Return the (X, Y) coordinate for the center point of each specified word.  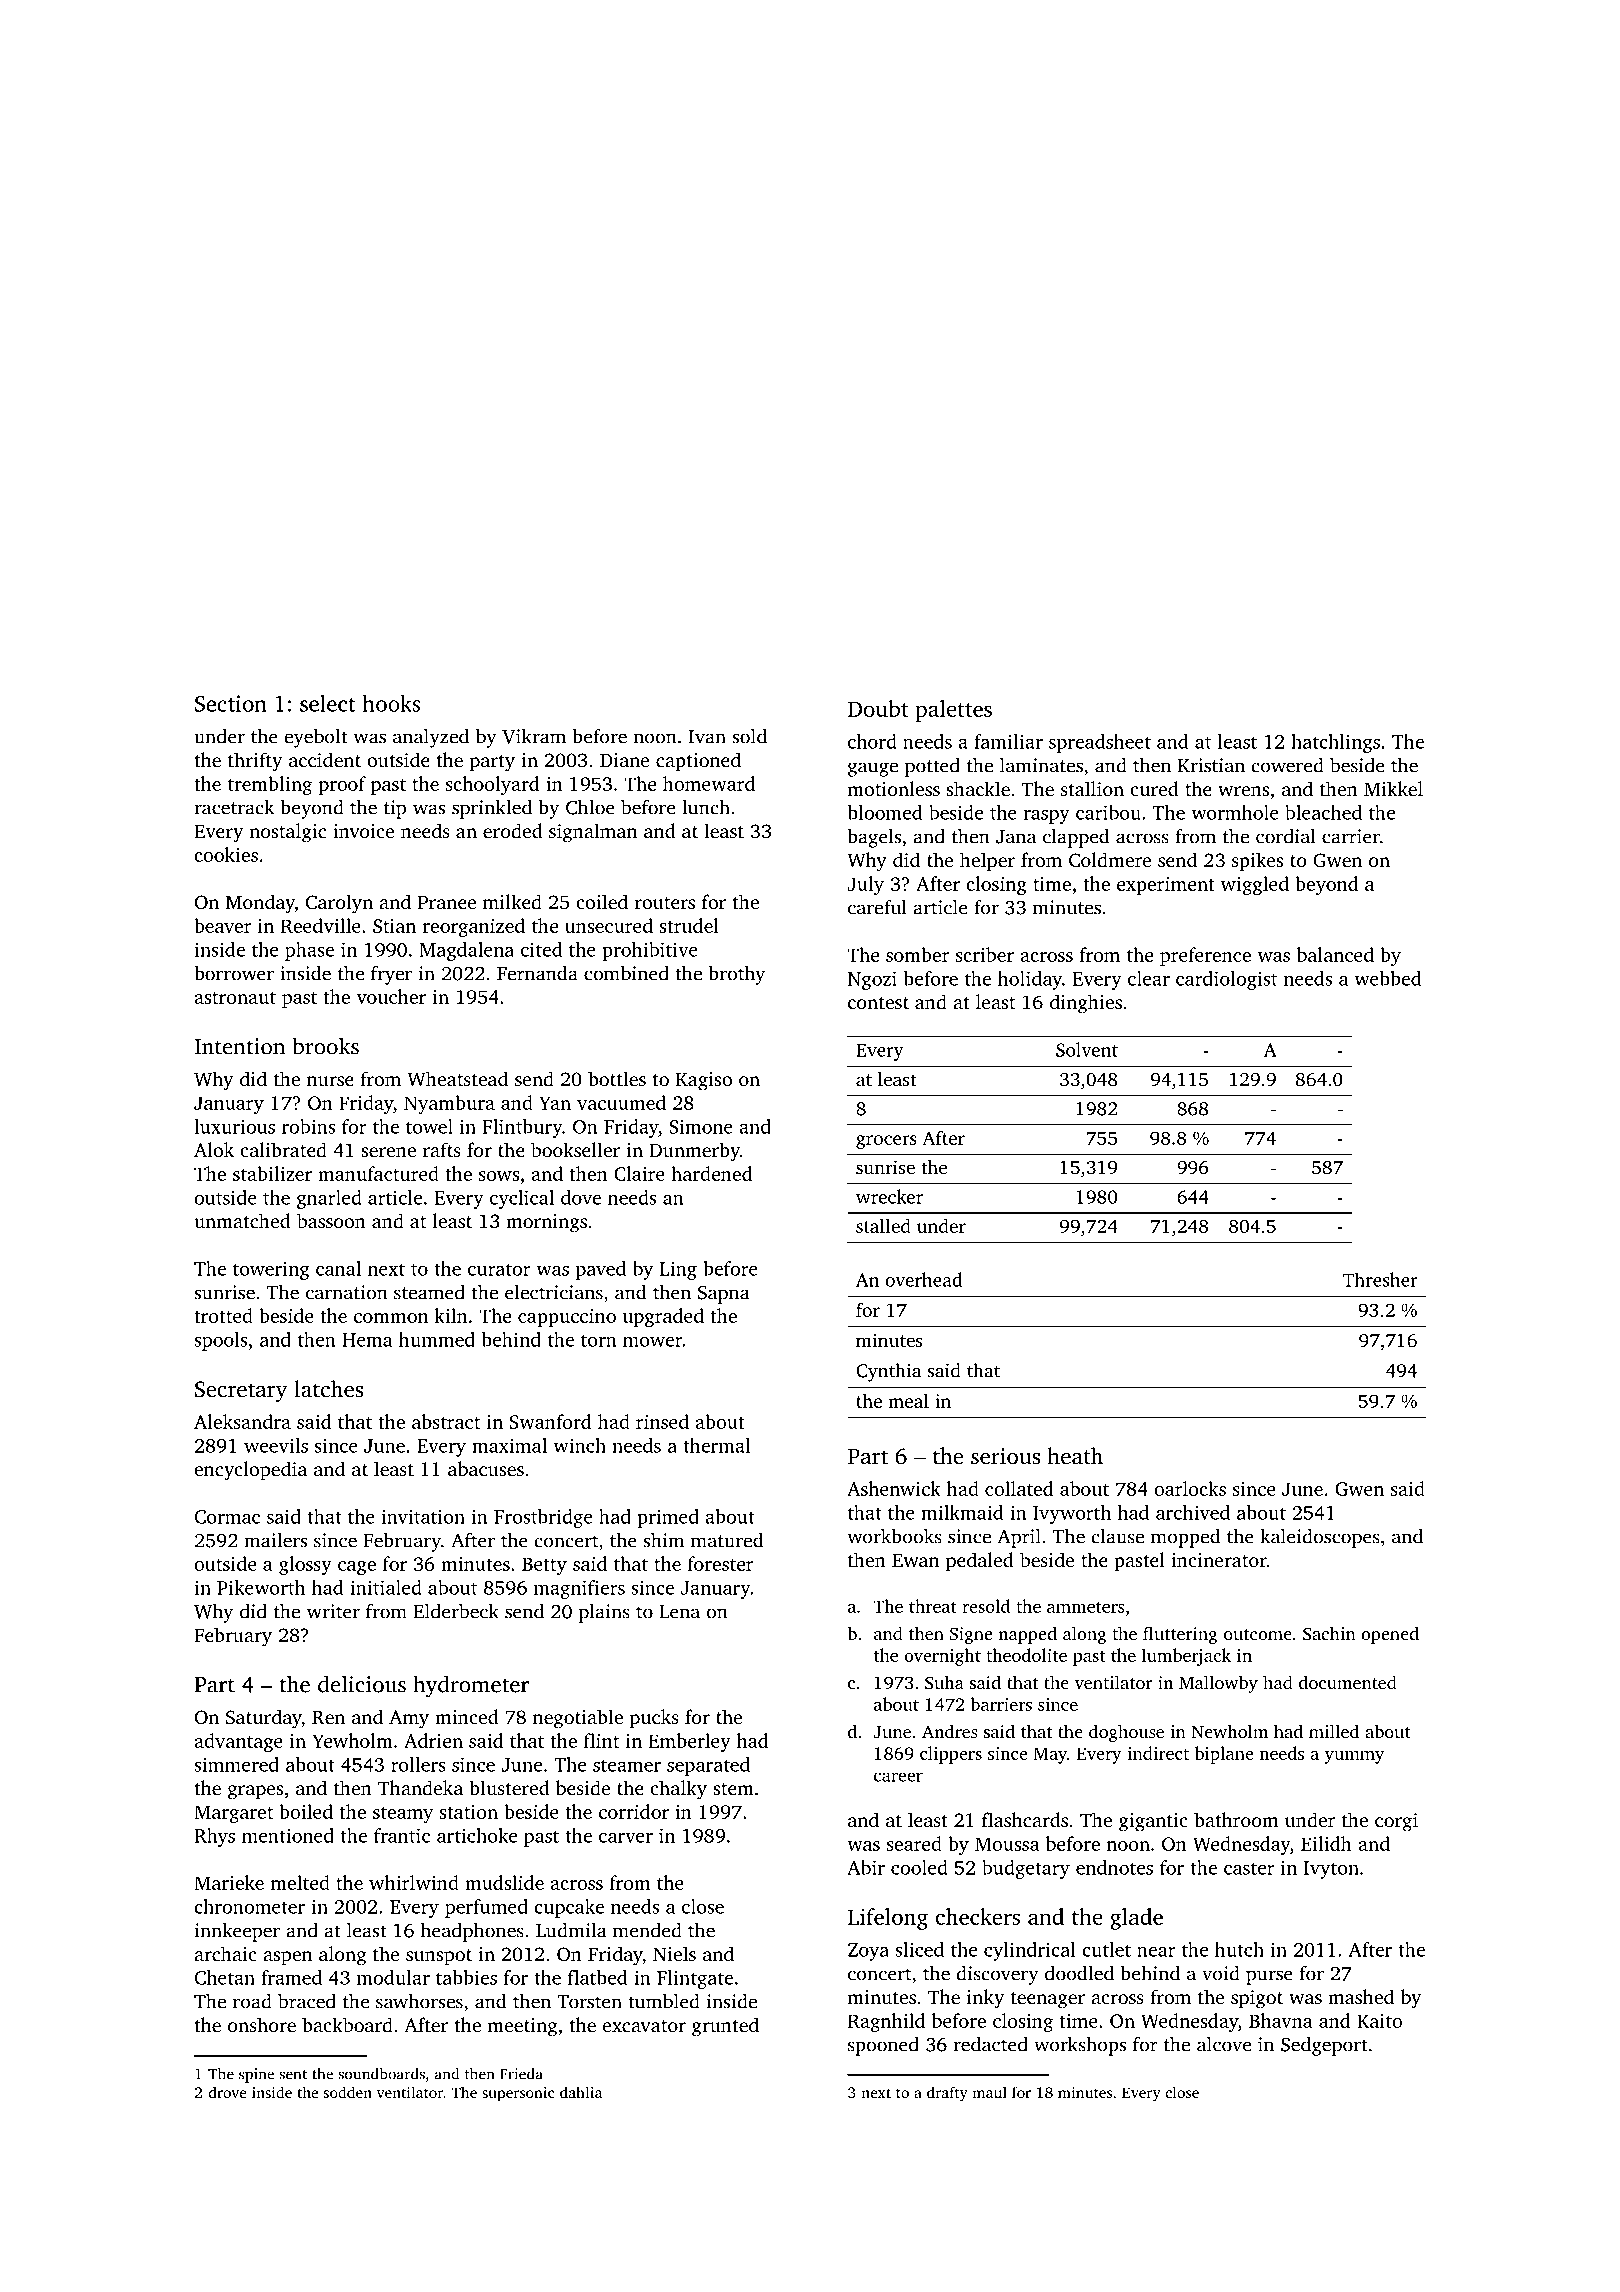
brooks (325, 1046)
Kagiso (704, 1081)
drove (228, 2092)
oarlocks (1190, 1488)
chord (872, 741)
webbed (1387, 978)
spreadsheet (1100, 743)
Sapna (723, 1294)
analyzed (431, 738)
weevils (276, 1445)
